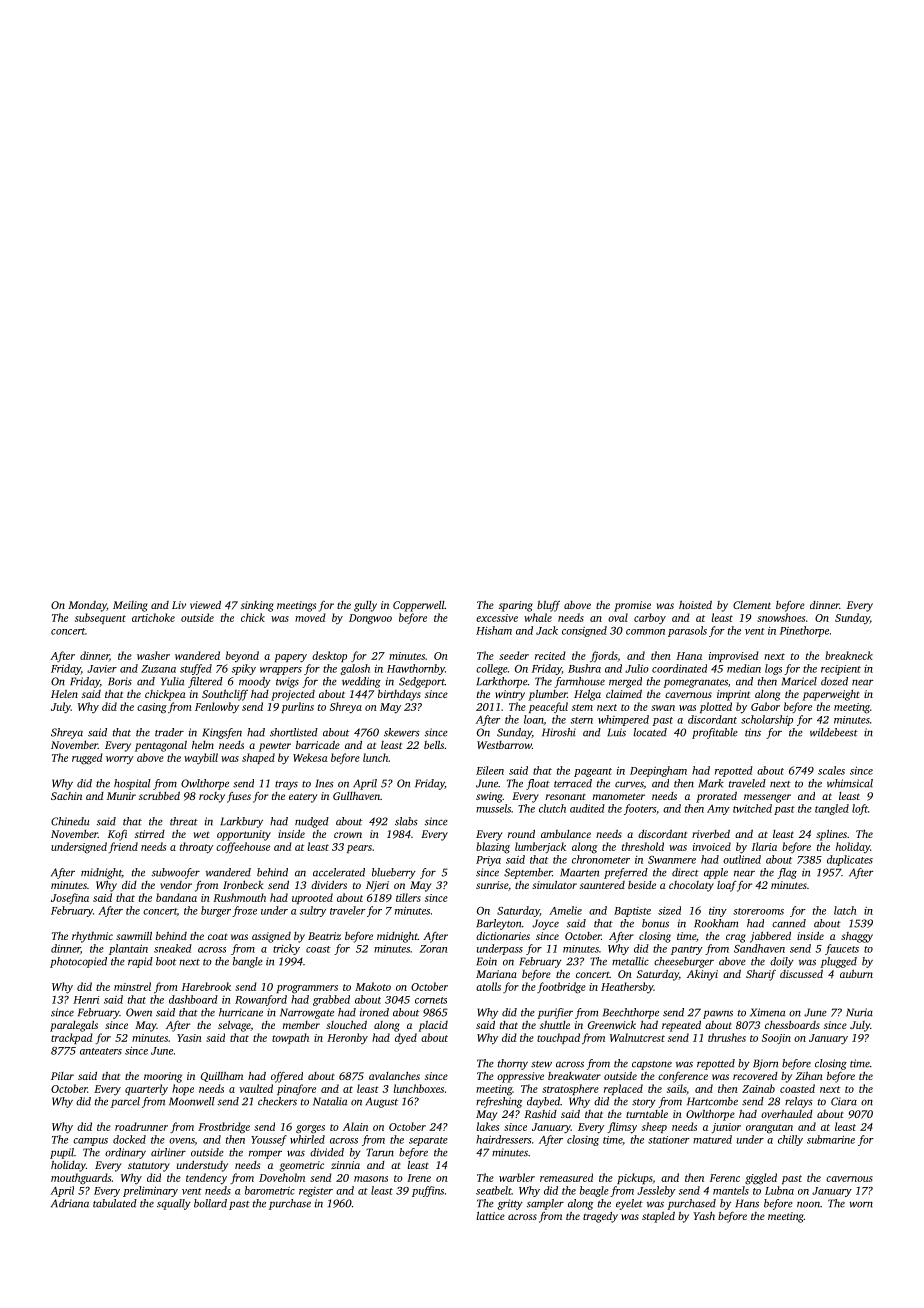 The height and width of the screenshot is (1308, 924). Describe the element at coordinates (192, 1101) in the screenshot. I see `Moonwell` at that location.
